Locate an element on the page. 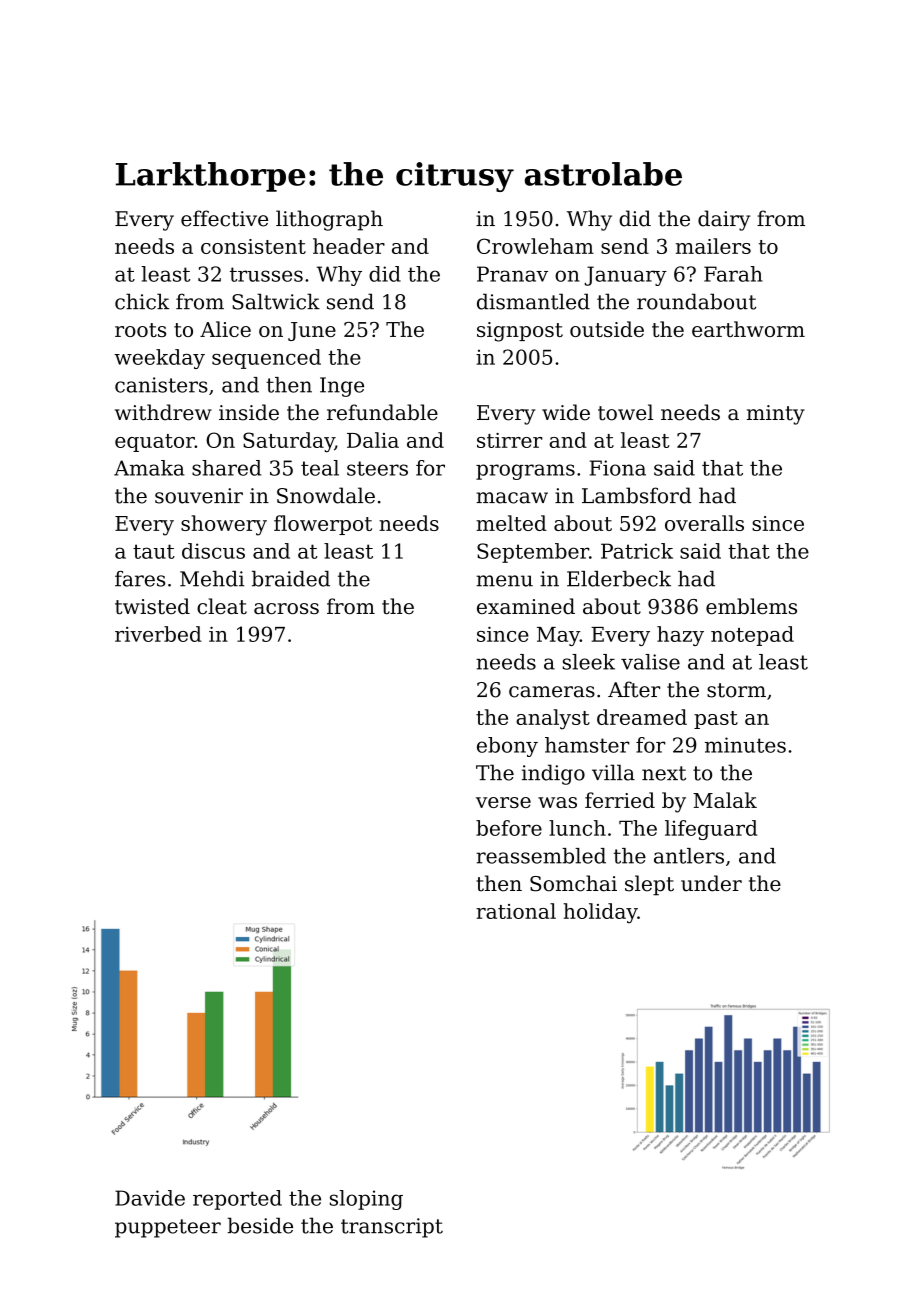  puppeteer is located at coordinates (168, 1228).
